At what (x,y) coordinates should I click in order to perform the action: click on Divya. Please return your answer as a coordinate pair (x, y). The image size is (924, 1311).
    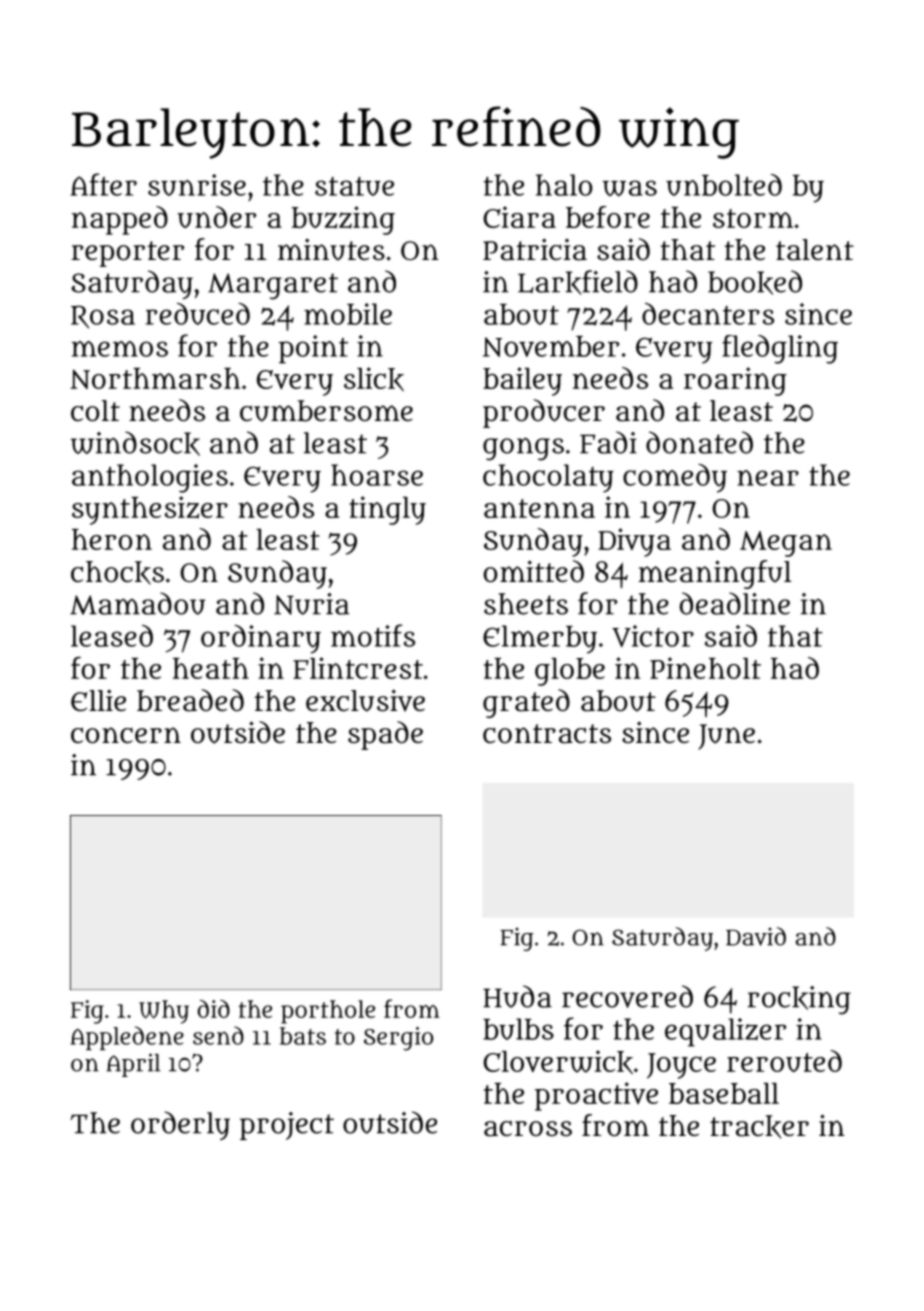
    Looking at the image, I should click on (634, 542).
